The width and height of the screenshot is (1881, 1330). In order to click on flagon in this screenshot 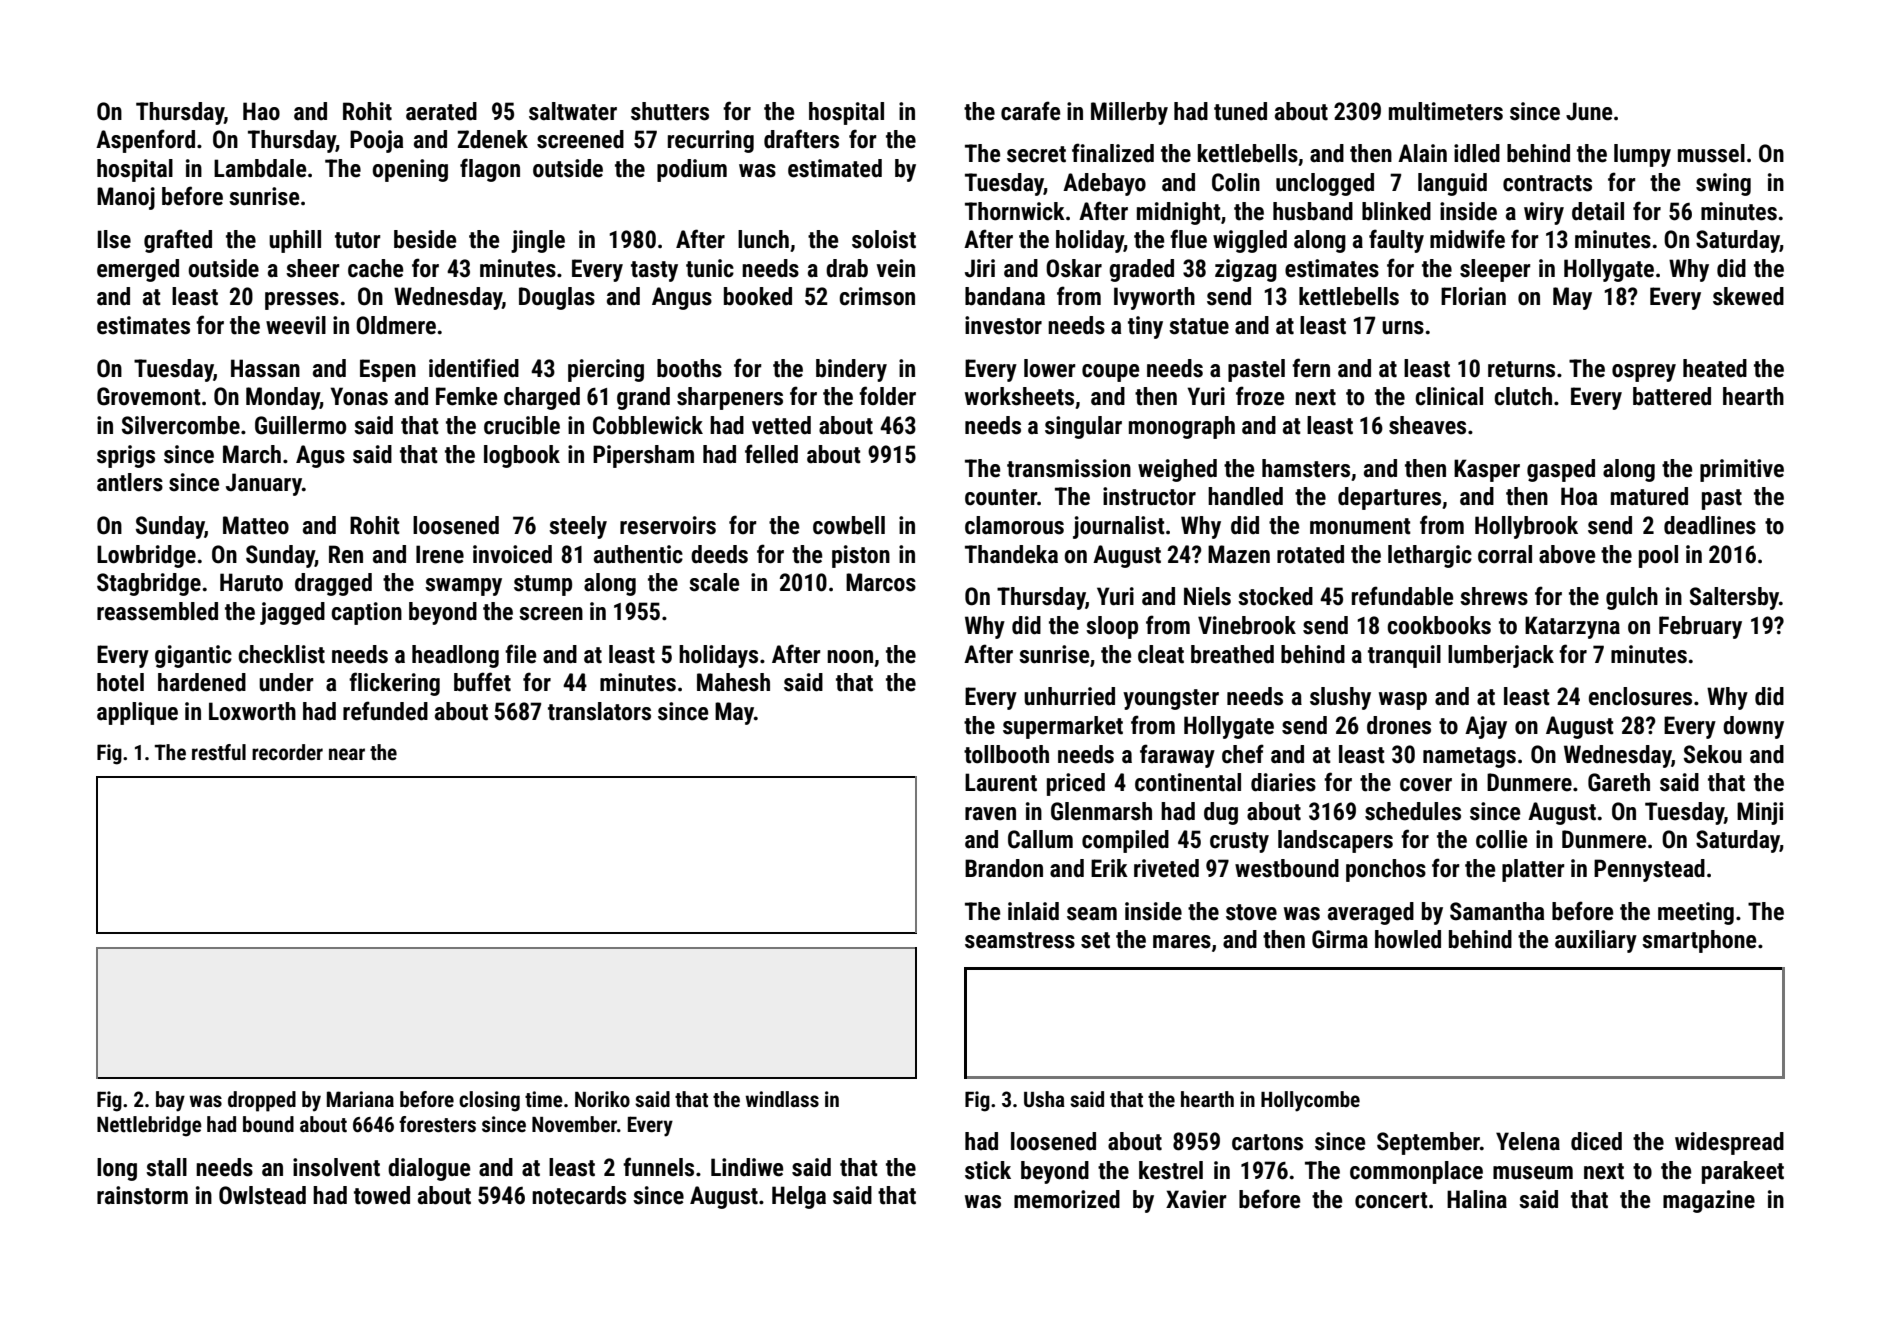, I will do `click(490, 170)`.
